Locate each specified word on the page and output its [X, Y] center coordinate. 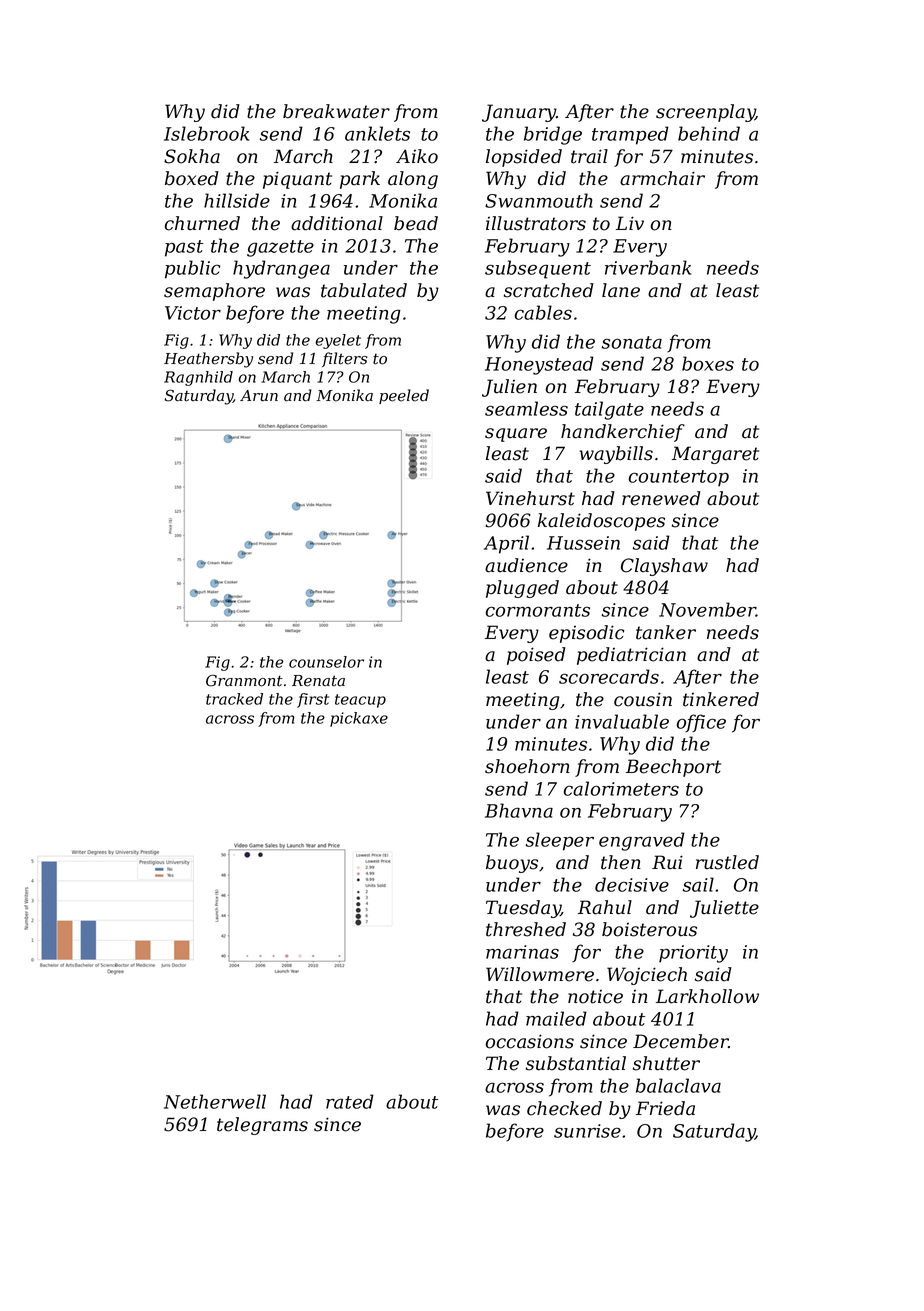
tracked [234, 699]
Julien [509, 388]
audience [526, 565]
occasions [530, 1041]
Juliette [724, 909]
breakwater [336, 111]
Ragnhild [198, 378]
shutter [666, 1063]
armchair [662, 178]
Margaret [715, 455]
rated [350, 1101]
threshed [526, 929]
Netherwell [215, 1101]
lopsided [524, 158]
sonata [632, 342]
